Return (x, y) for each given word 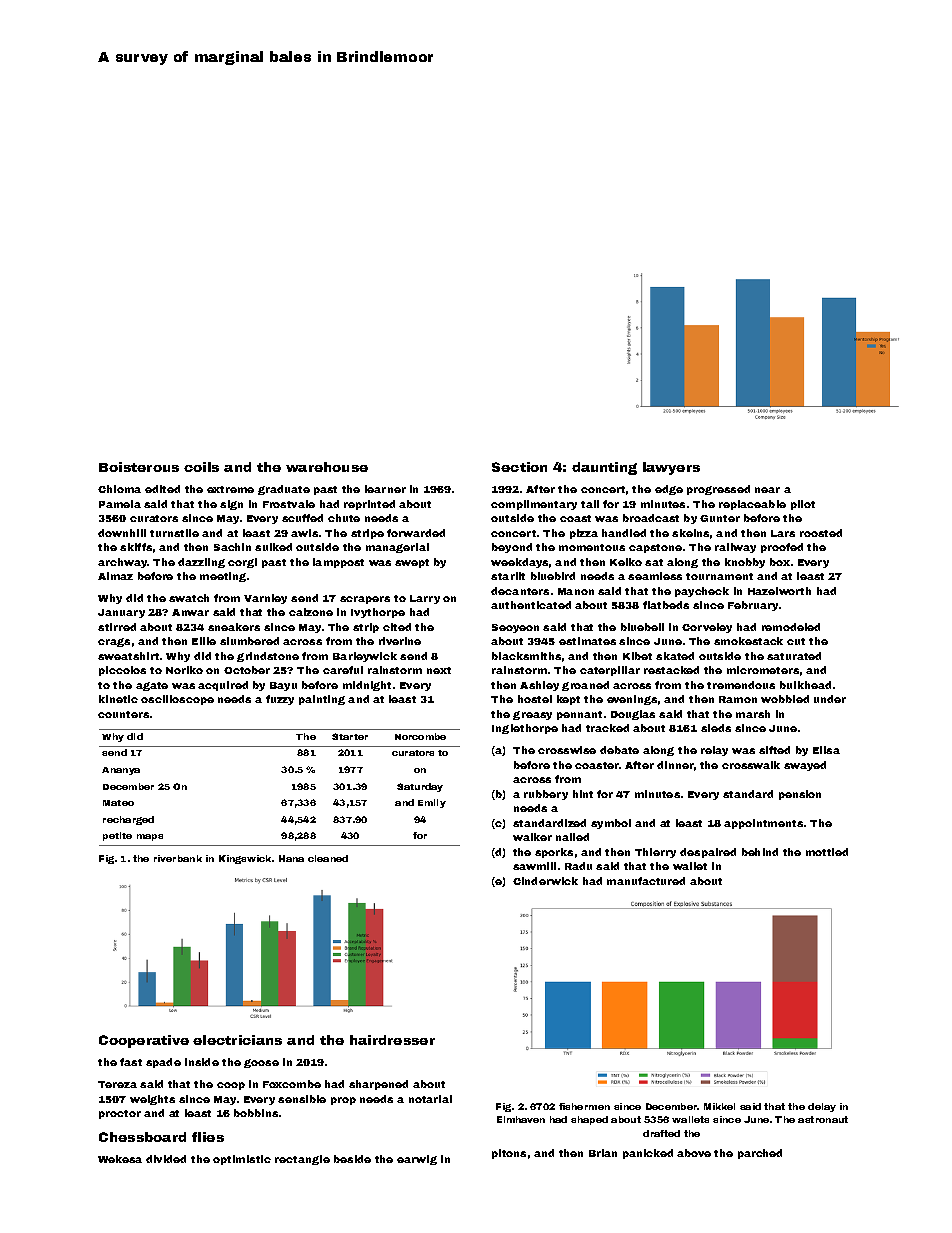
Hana (291, 858)
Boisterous (139, 467)
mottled (827, 852)
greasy (532, 715)
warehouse (327, 467)
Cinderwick (545, 881)
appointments (763, 824)
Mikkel (719, 1106)
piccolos (122, 671)
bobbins (256, 1113)
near (767, 490)
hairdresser (392, 1040)
